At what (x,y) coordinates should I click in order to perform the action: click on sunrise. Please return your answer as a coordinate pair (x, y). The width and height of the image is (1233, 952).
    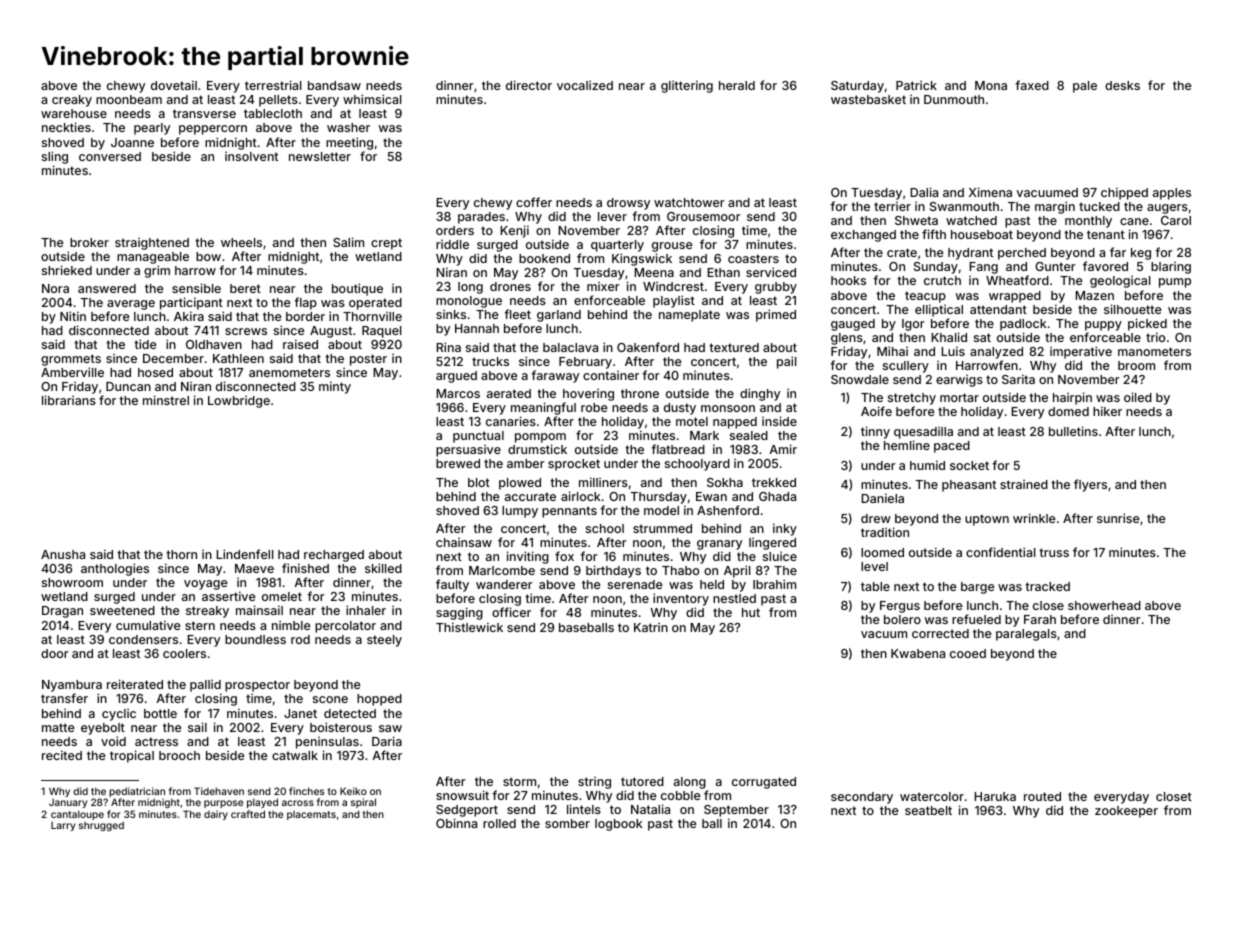
    Looking at the image, I should click on (1118, 518).
